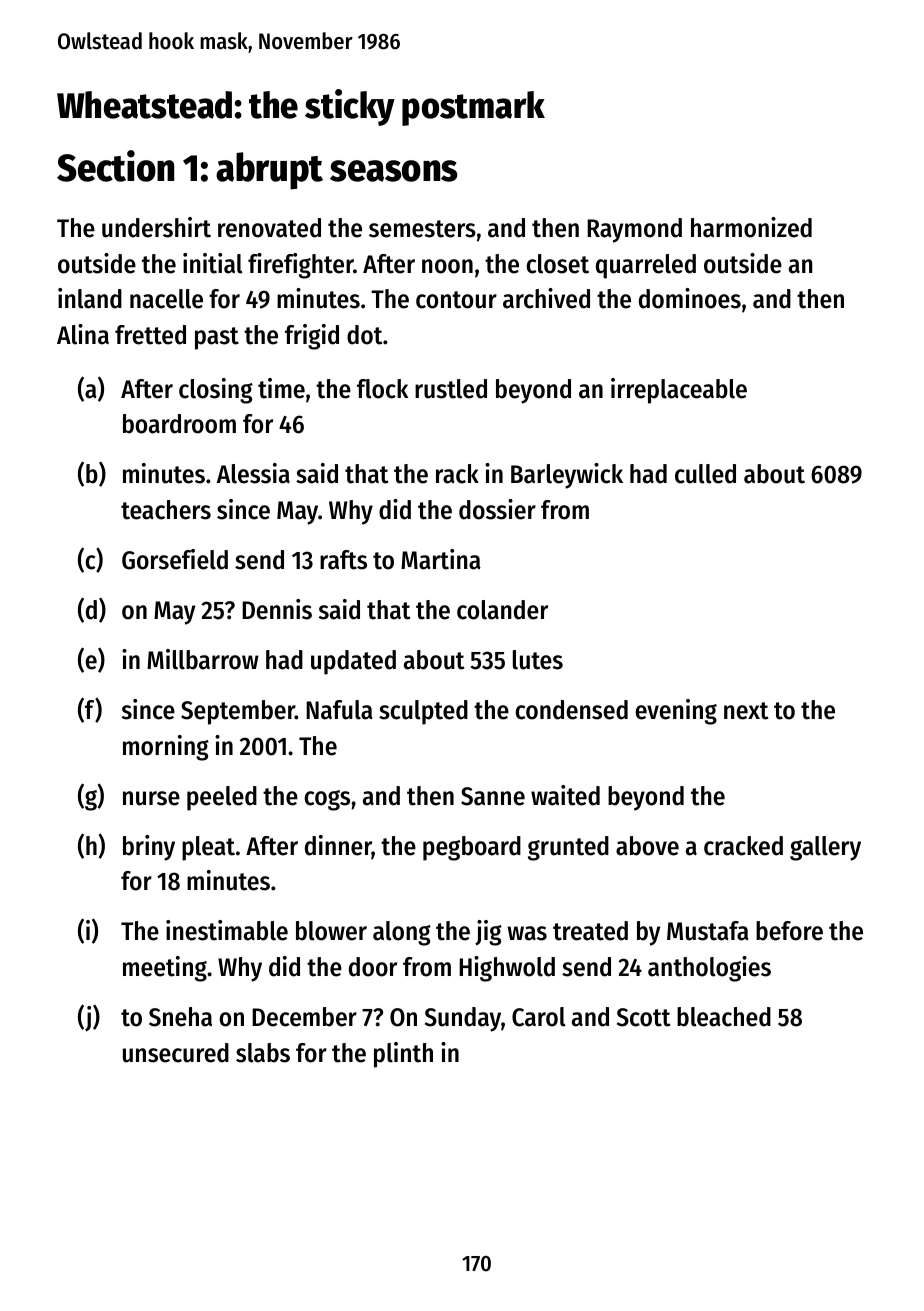 The height and width of the screenshot is (1311, 924). I want to click on dinner, so click(338, 846).
